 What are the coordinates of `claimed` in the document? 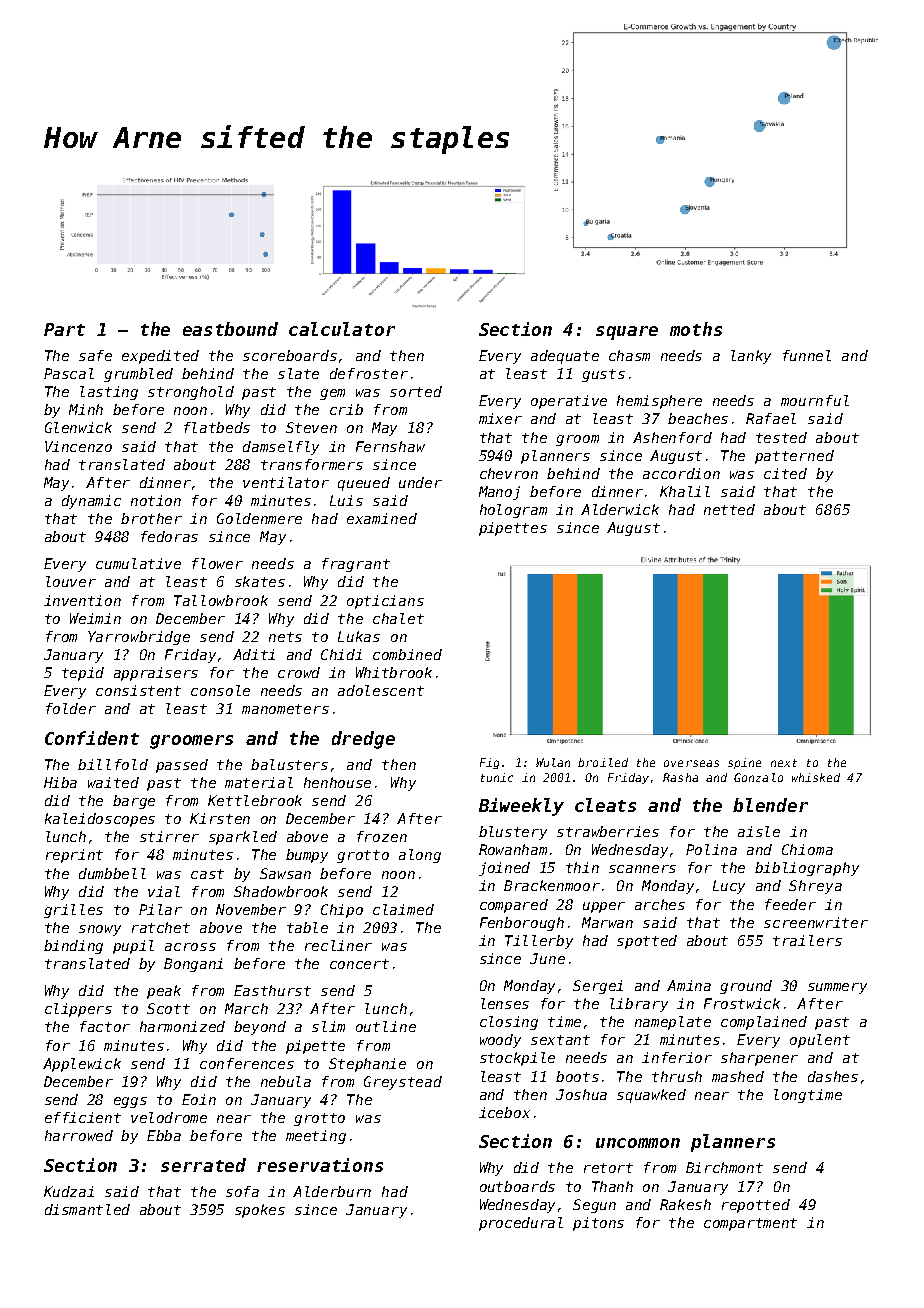 It's located at (403, 909).
